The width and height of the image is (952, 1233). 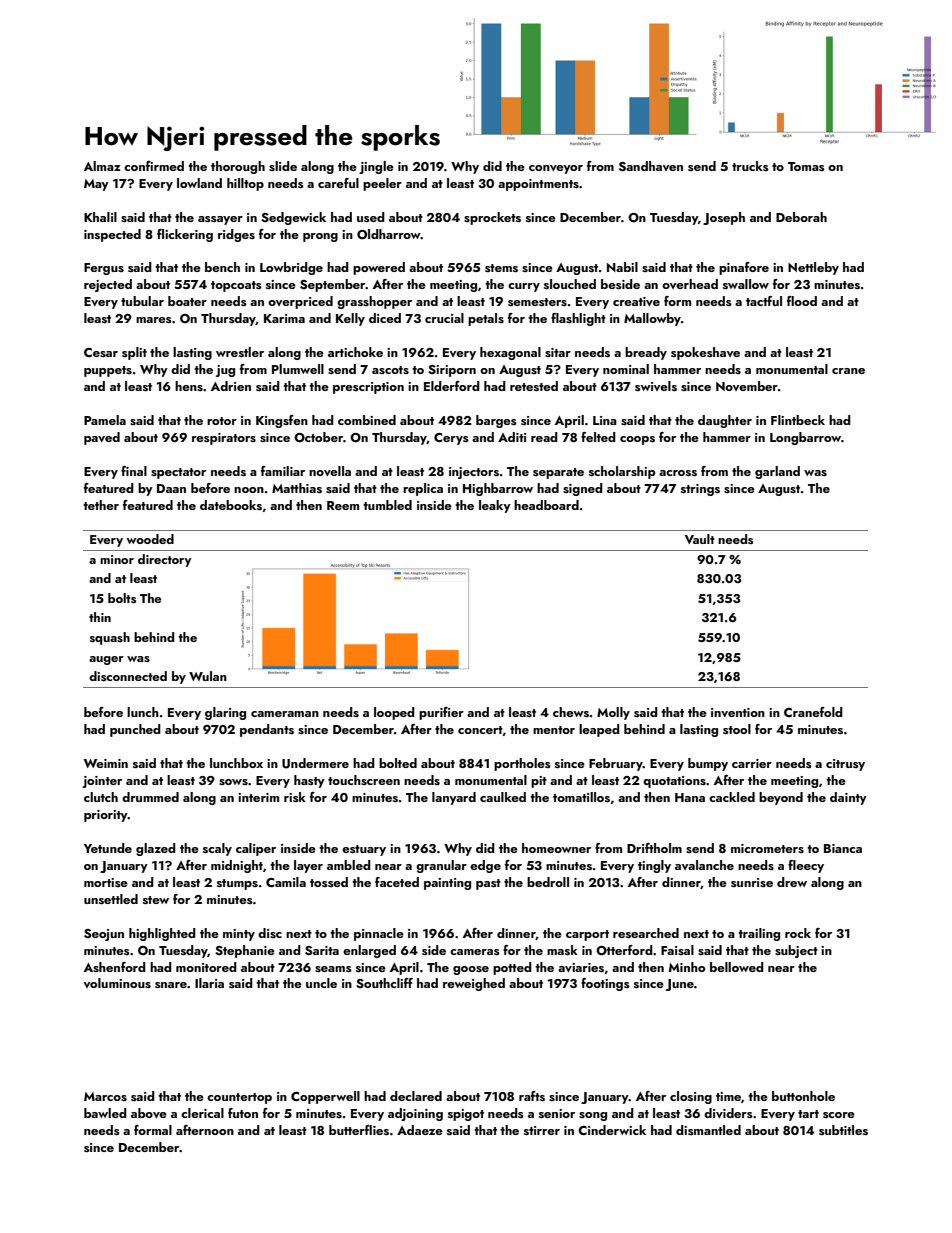 What do you see at coordinates (102, 166) in the image?
I see `Almaz` at bounding box center [102, 166].
